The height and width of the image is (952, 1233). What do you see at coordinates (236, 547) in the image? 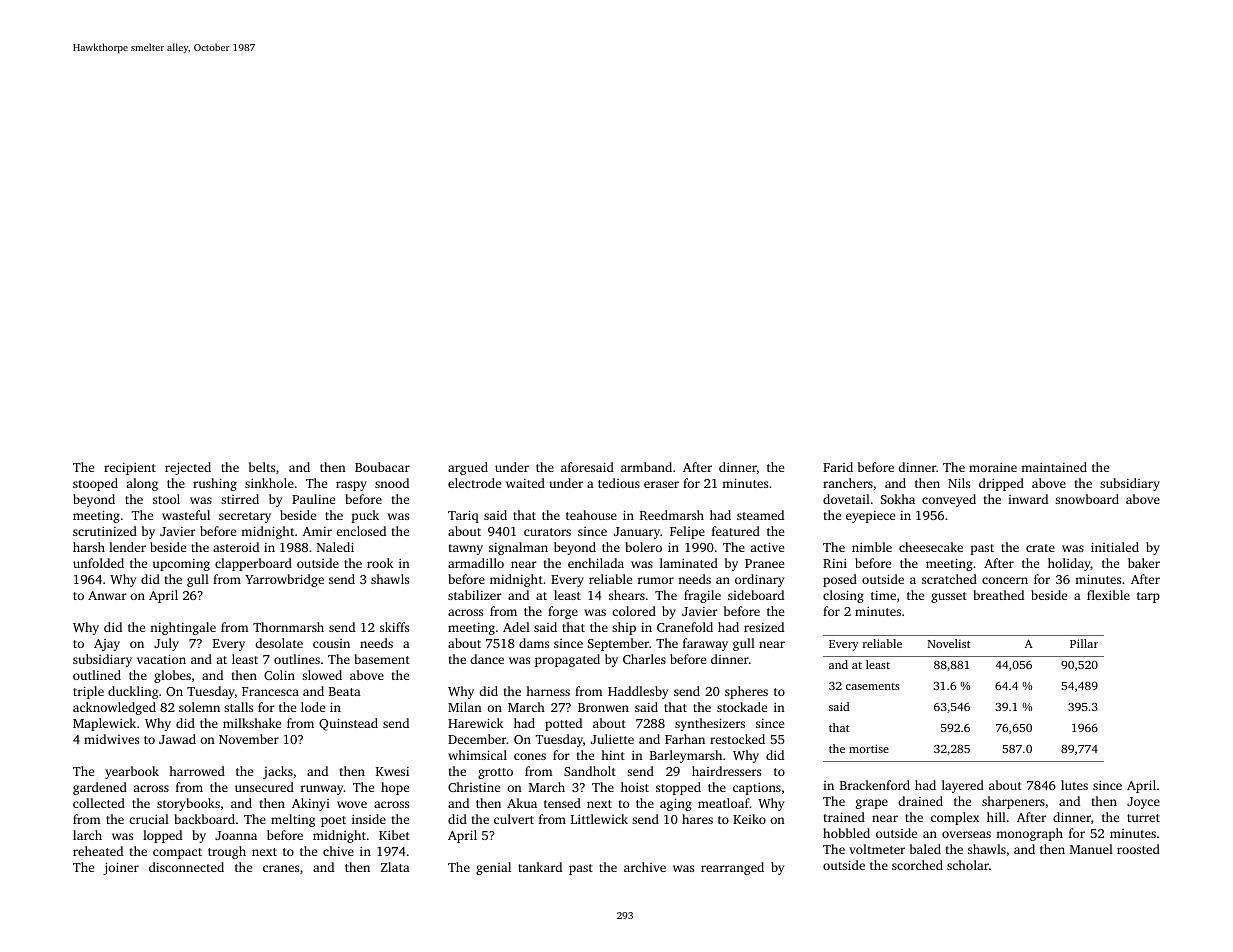
I see `asteroid` at bounding box center [236, 547].
